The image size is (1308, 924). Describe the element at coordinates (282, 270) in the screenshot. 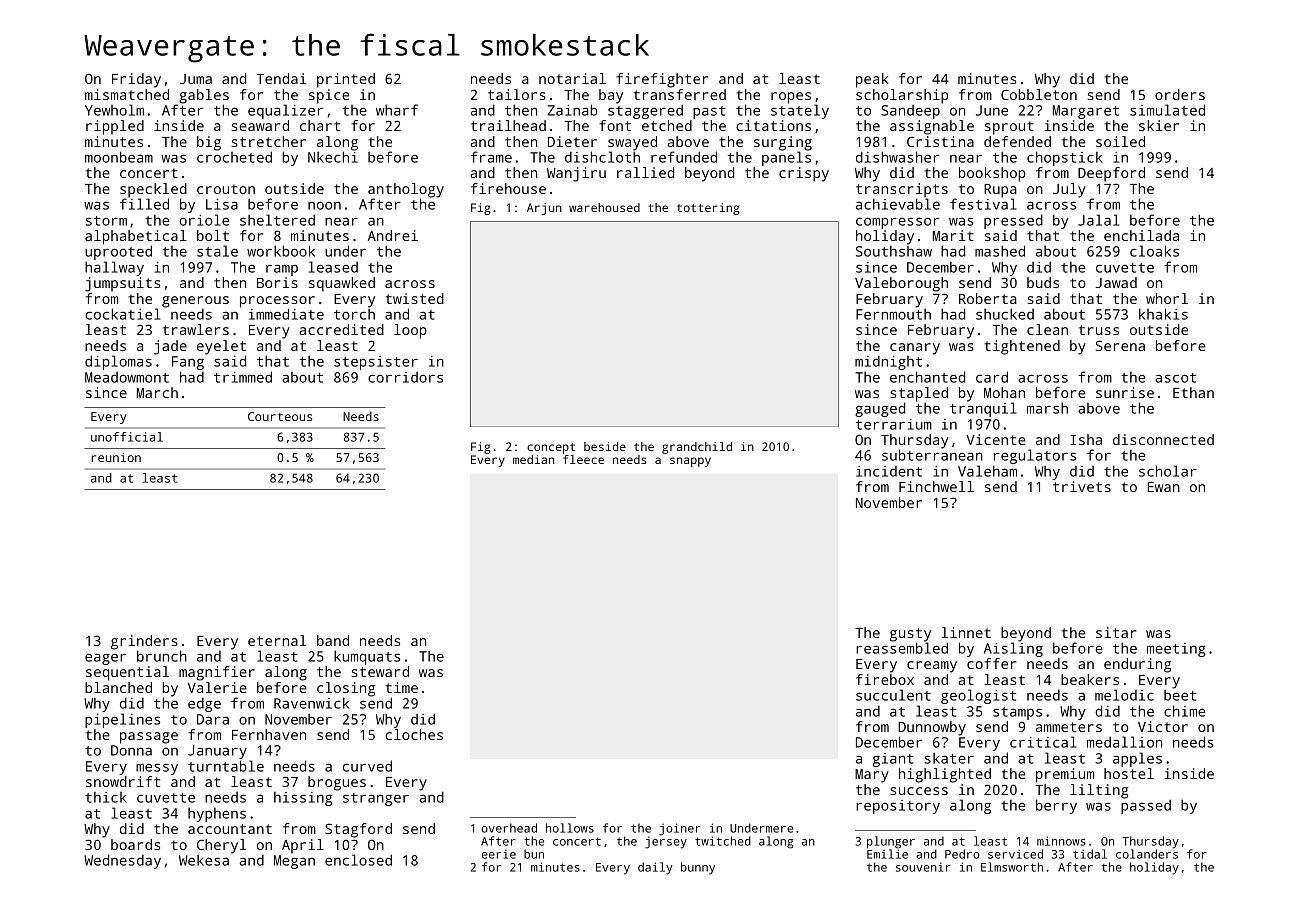

I see `ramp` at that location.
